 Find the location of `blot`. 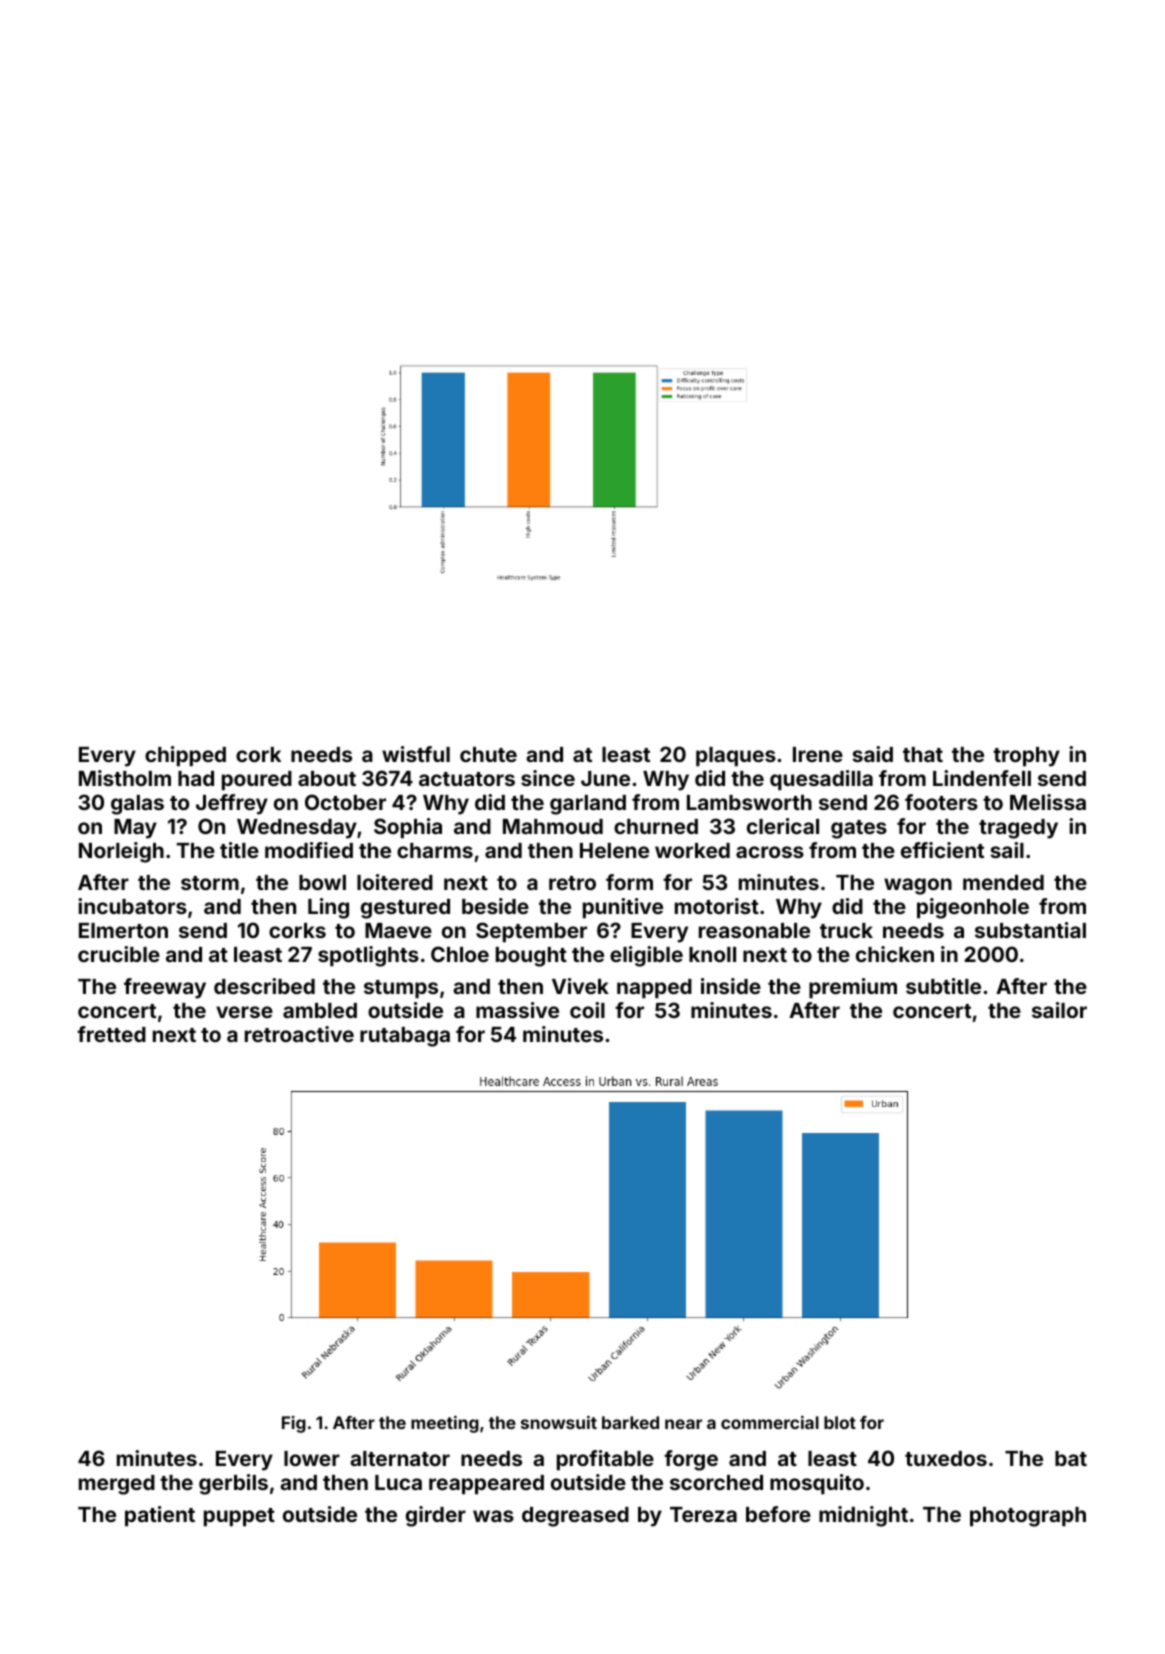

blot is located at coordinates (840, 1422).
